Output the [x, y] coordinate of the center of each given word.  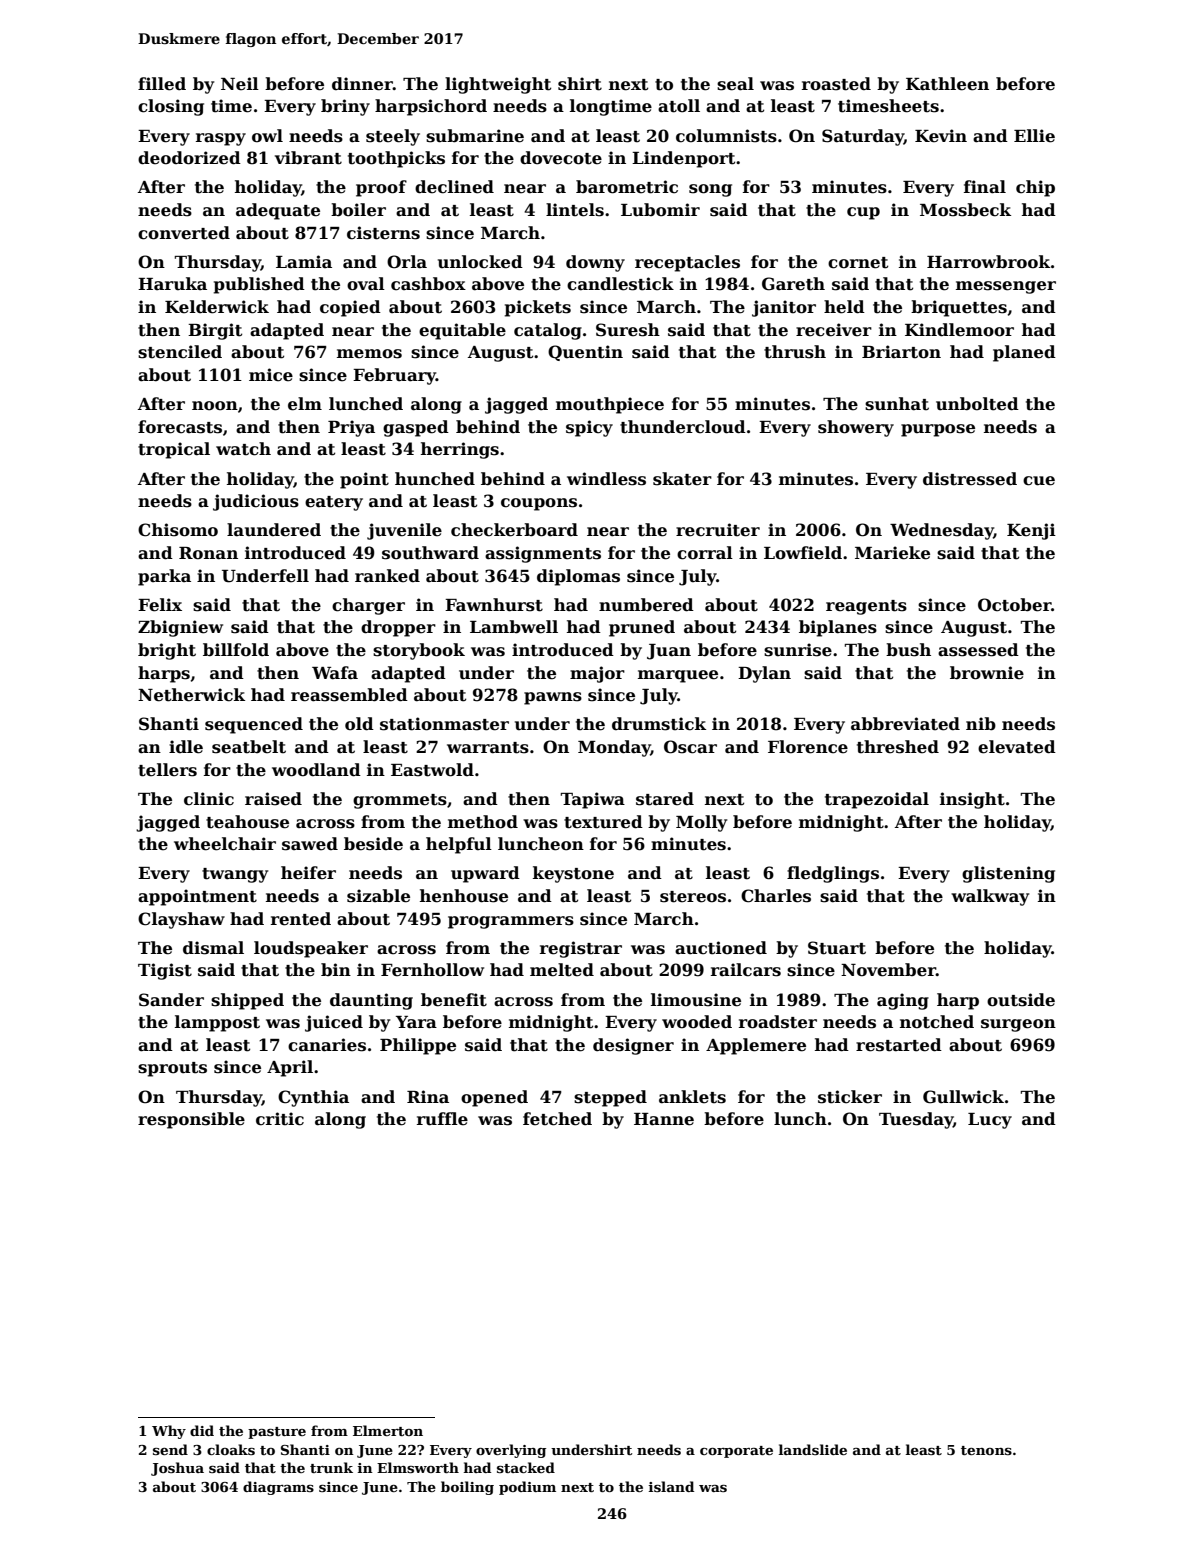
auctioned [721, 948]
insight [972, 800]
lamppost [217, 1023]
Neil [240, 84]
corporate [736, 1452]
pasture [277, 1433]
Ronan [208, 553]
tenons [986, 1450]
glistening [1008, 874]
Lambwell [514, 627]
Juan [669, 652]
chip [1035, 188]
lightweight [498, 85]
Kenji [1031, 531]
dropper [398, 628]
